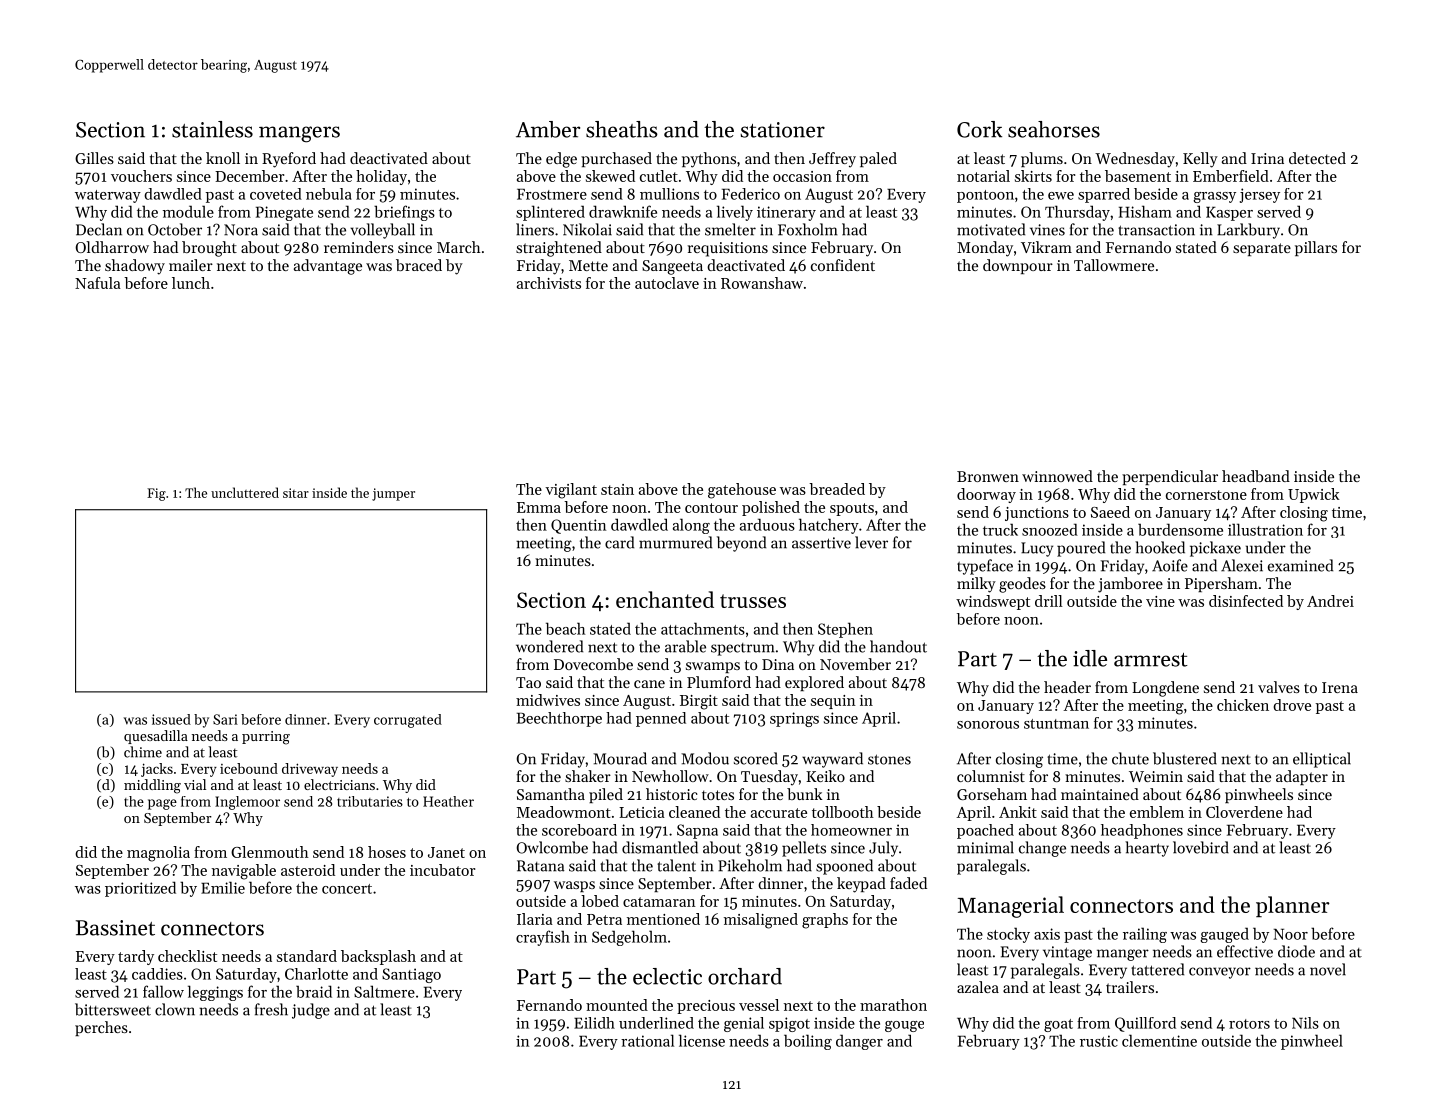 This screenshot has height=1116, width=1444. I want to click on seahorses, so click(1054, 129).
